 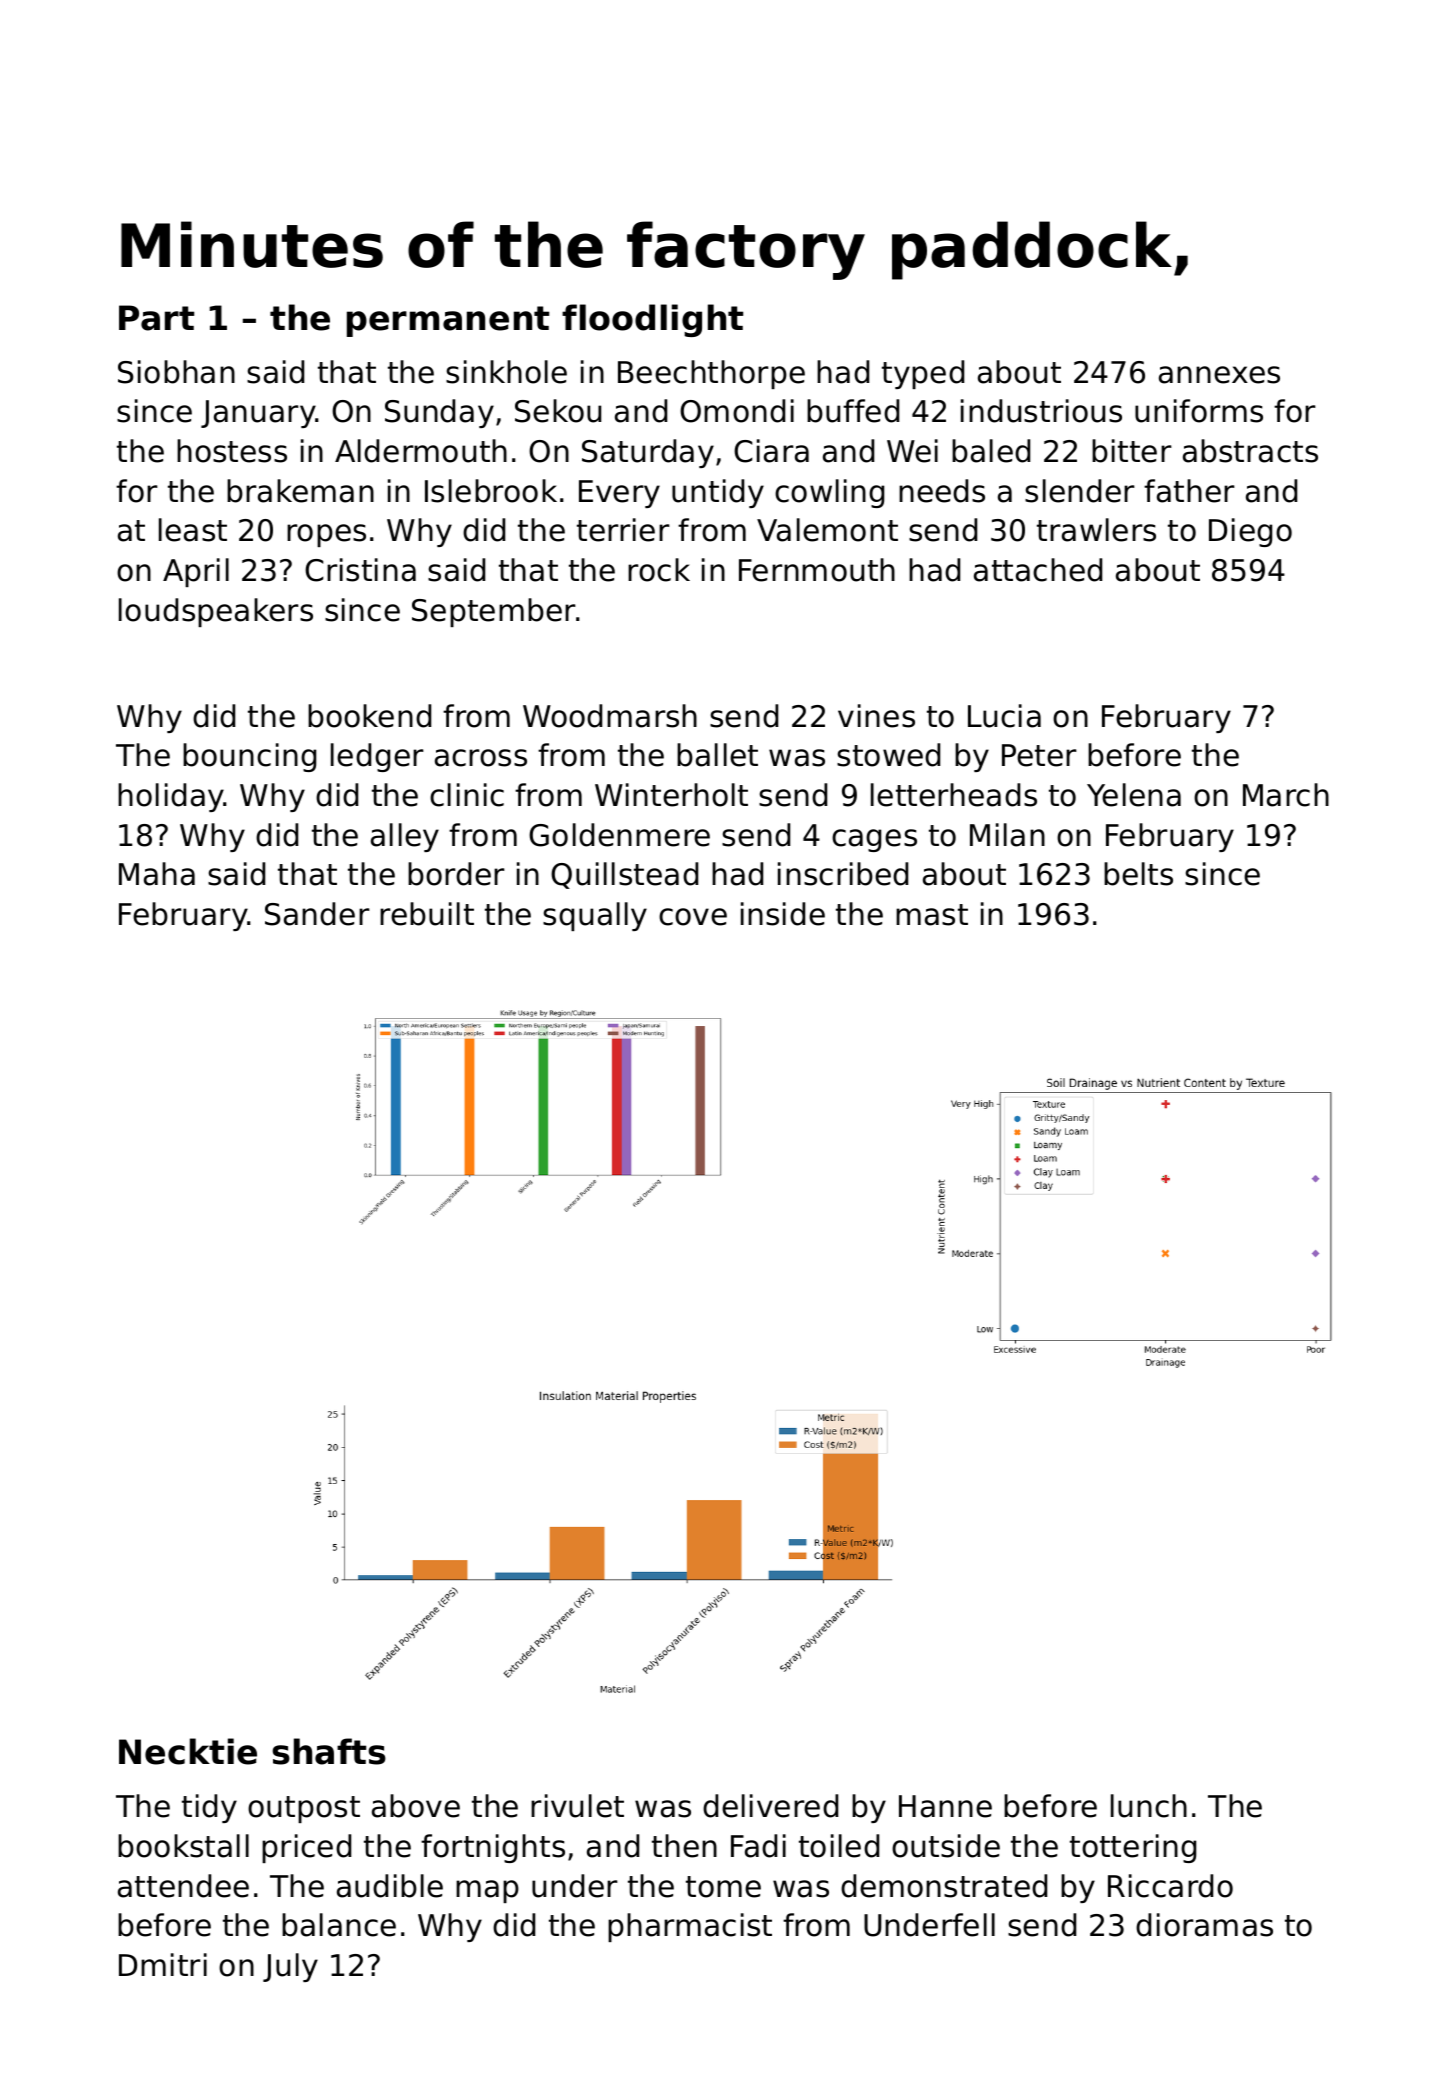 What do you see at coordinates (1219, 375) in the page?
I see `annexes` at bounding box center [1219, 375].
